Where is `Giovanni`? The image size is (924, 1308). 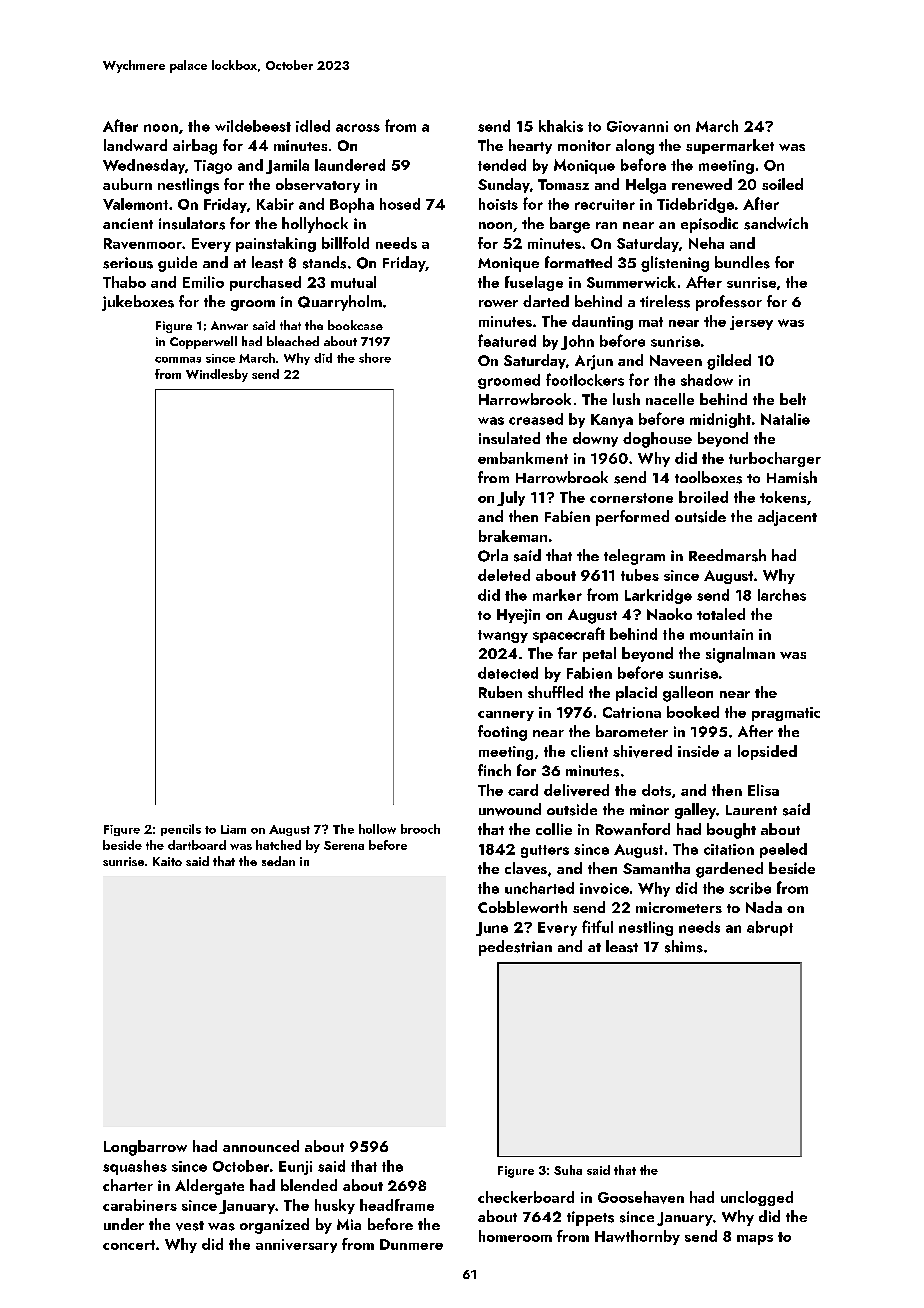 Giovanni is located at coordinates (637, 126).
